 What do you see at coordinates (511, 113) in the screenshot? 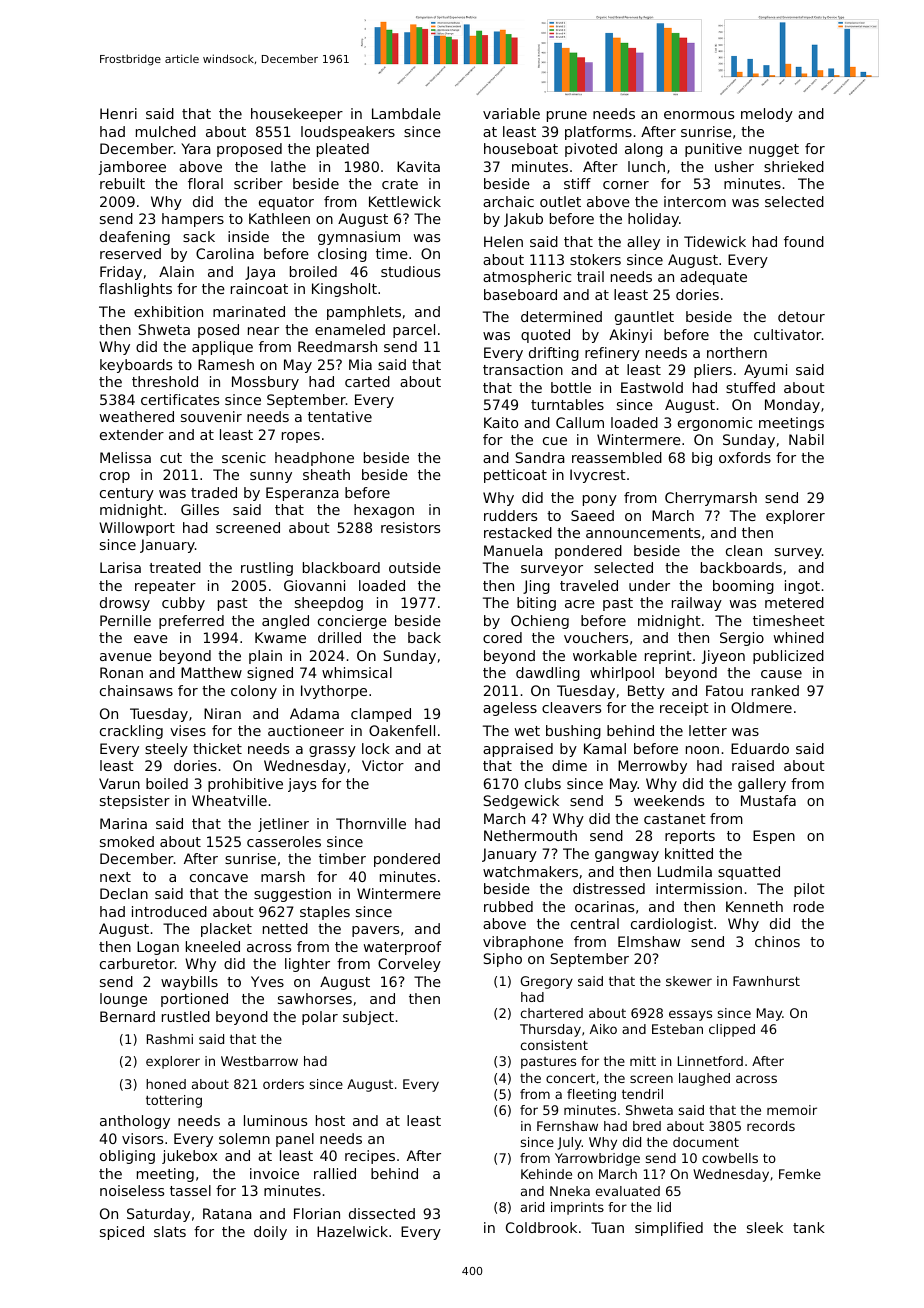
I see `variable` at bounding box center [511, 113].
